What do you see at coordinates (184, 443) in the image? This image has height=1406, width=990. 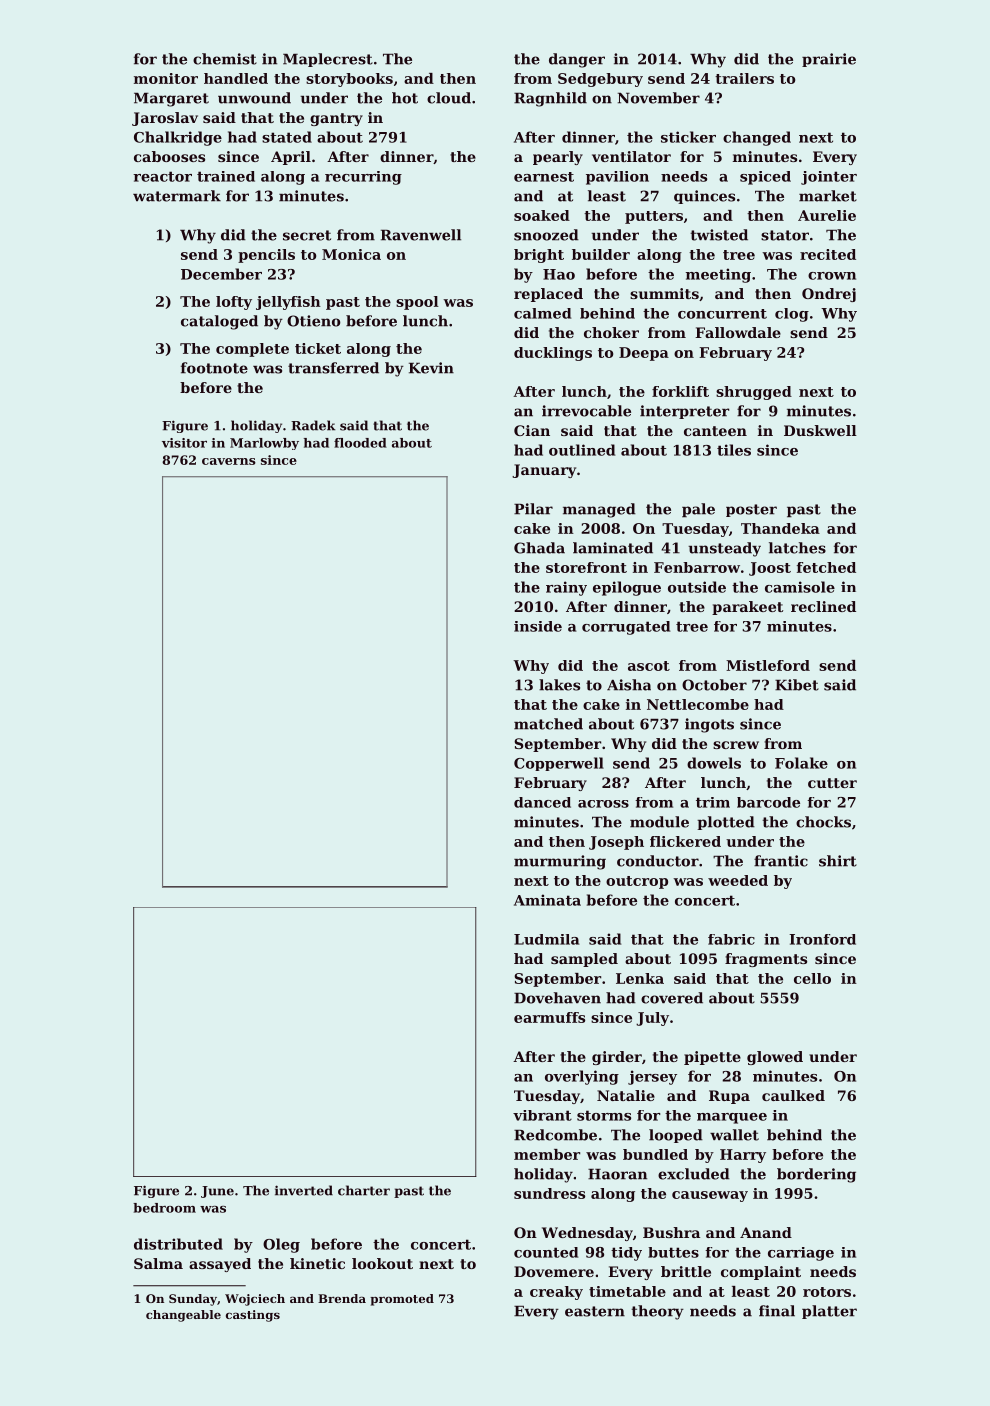 I see `visitor` at bounding box center [184, 443].
